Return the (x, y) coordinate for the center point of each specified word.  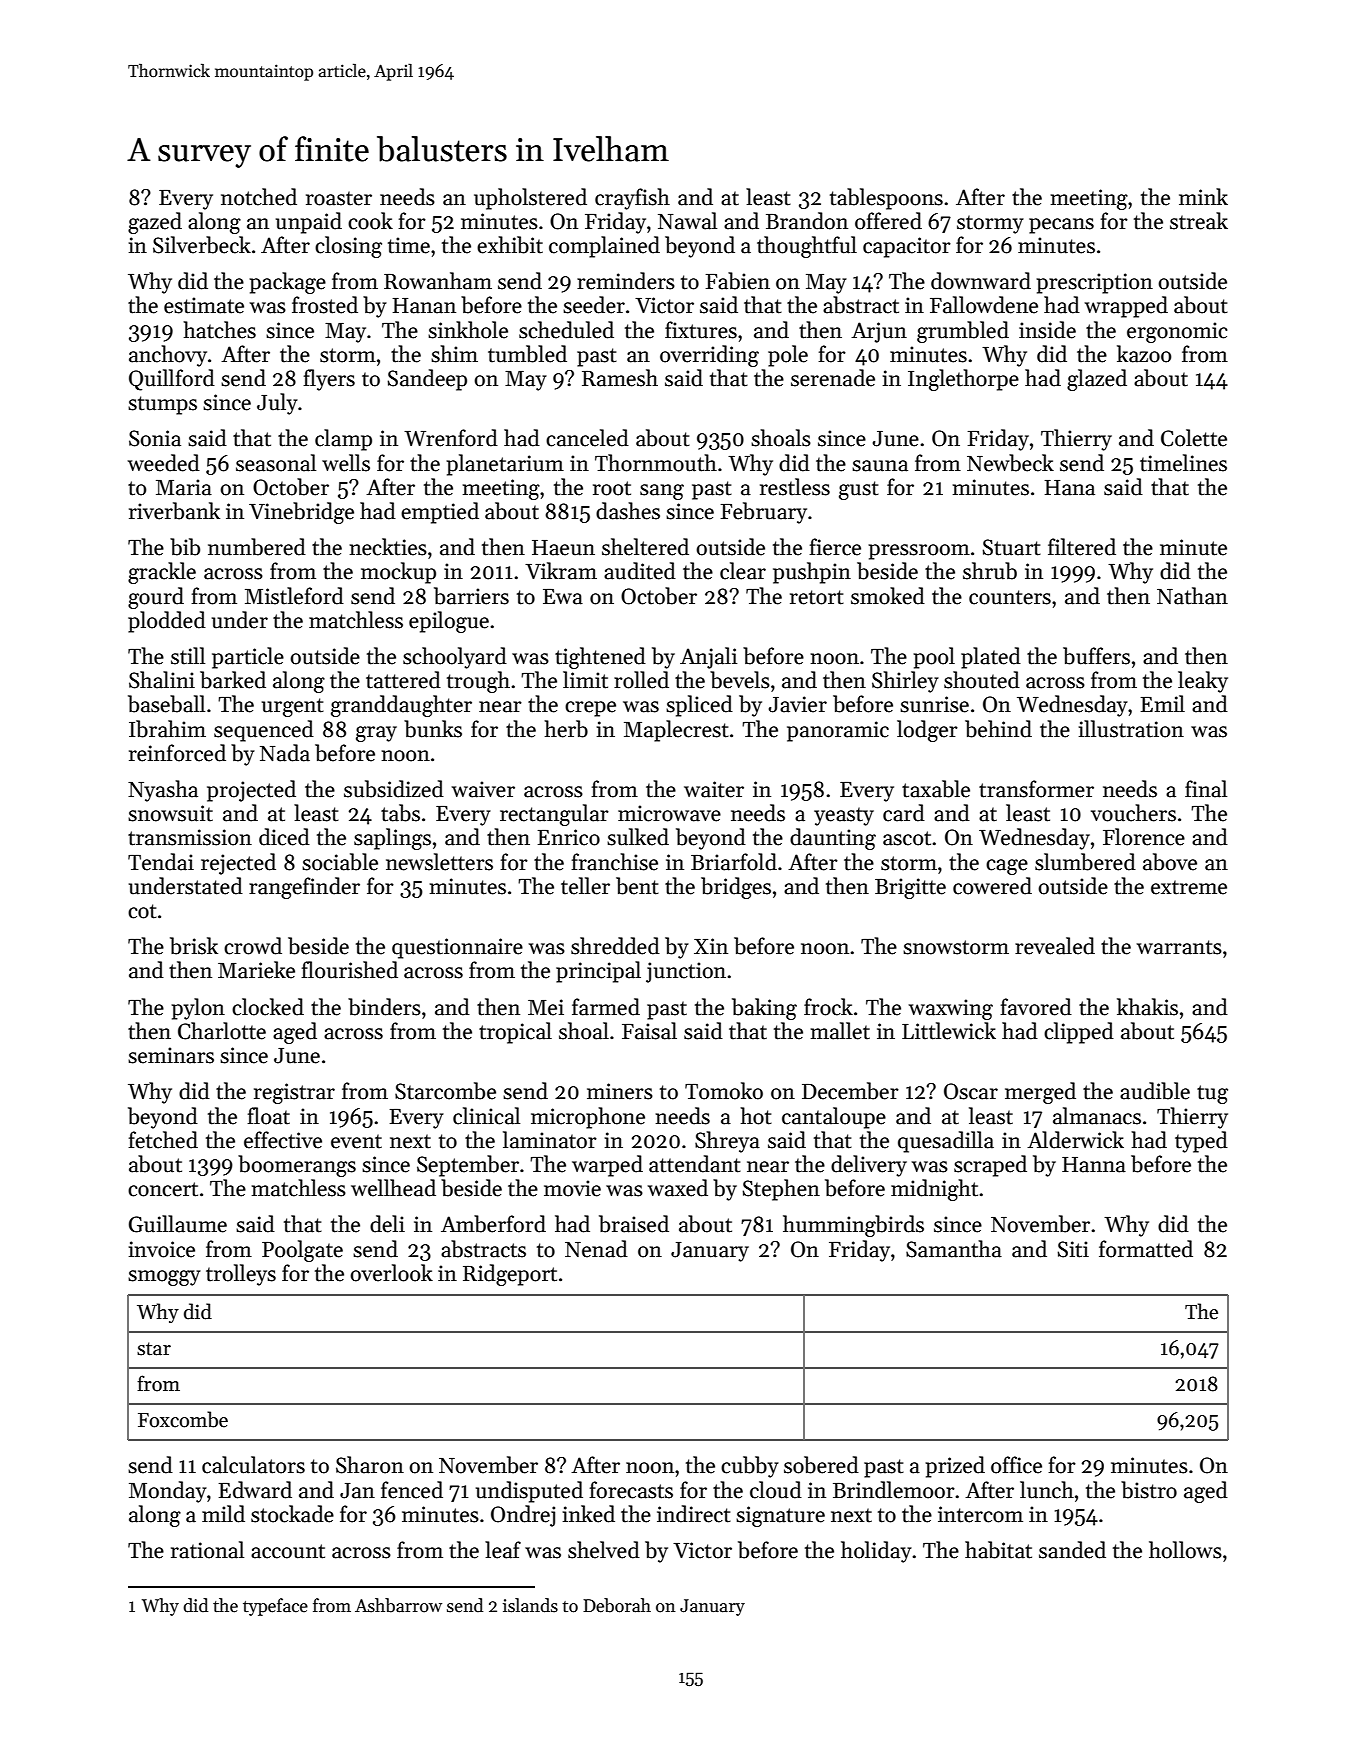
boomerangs (297, 1166)
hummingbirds (853, 1226)
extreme (1189, 887)
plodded (167, 622)
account (288, 1551)
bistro (1149, 1490)
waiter (714, 789)
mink (1203, 196)
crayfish (632, 199)
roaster (339, 198)
